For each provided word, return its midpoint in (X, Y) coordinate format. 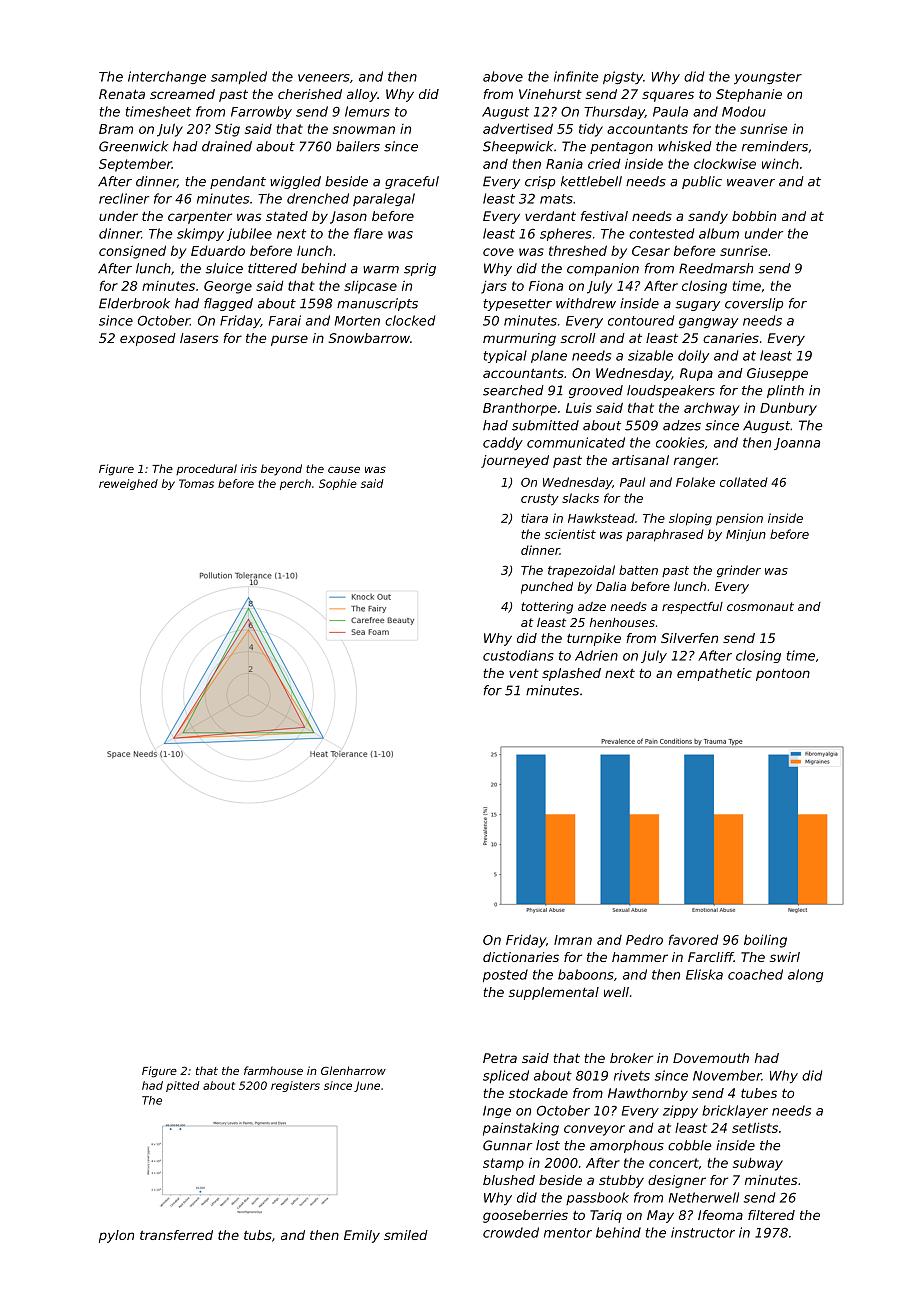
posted (505, 975)
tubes (759, 1093)
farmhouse (273, 1070)
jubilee (249, 234)
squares (668, 96)
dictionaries (521, 957)
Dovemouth (711, 1058)
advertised (518, 128)
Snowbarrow (369, 338)
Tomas (196, 483)
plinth (785, 391)
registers (295, 1086)
